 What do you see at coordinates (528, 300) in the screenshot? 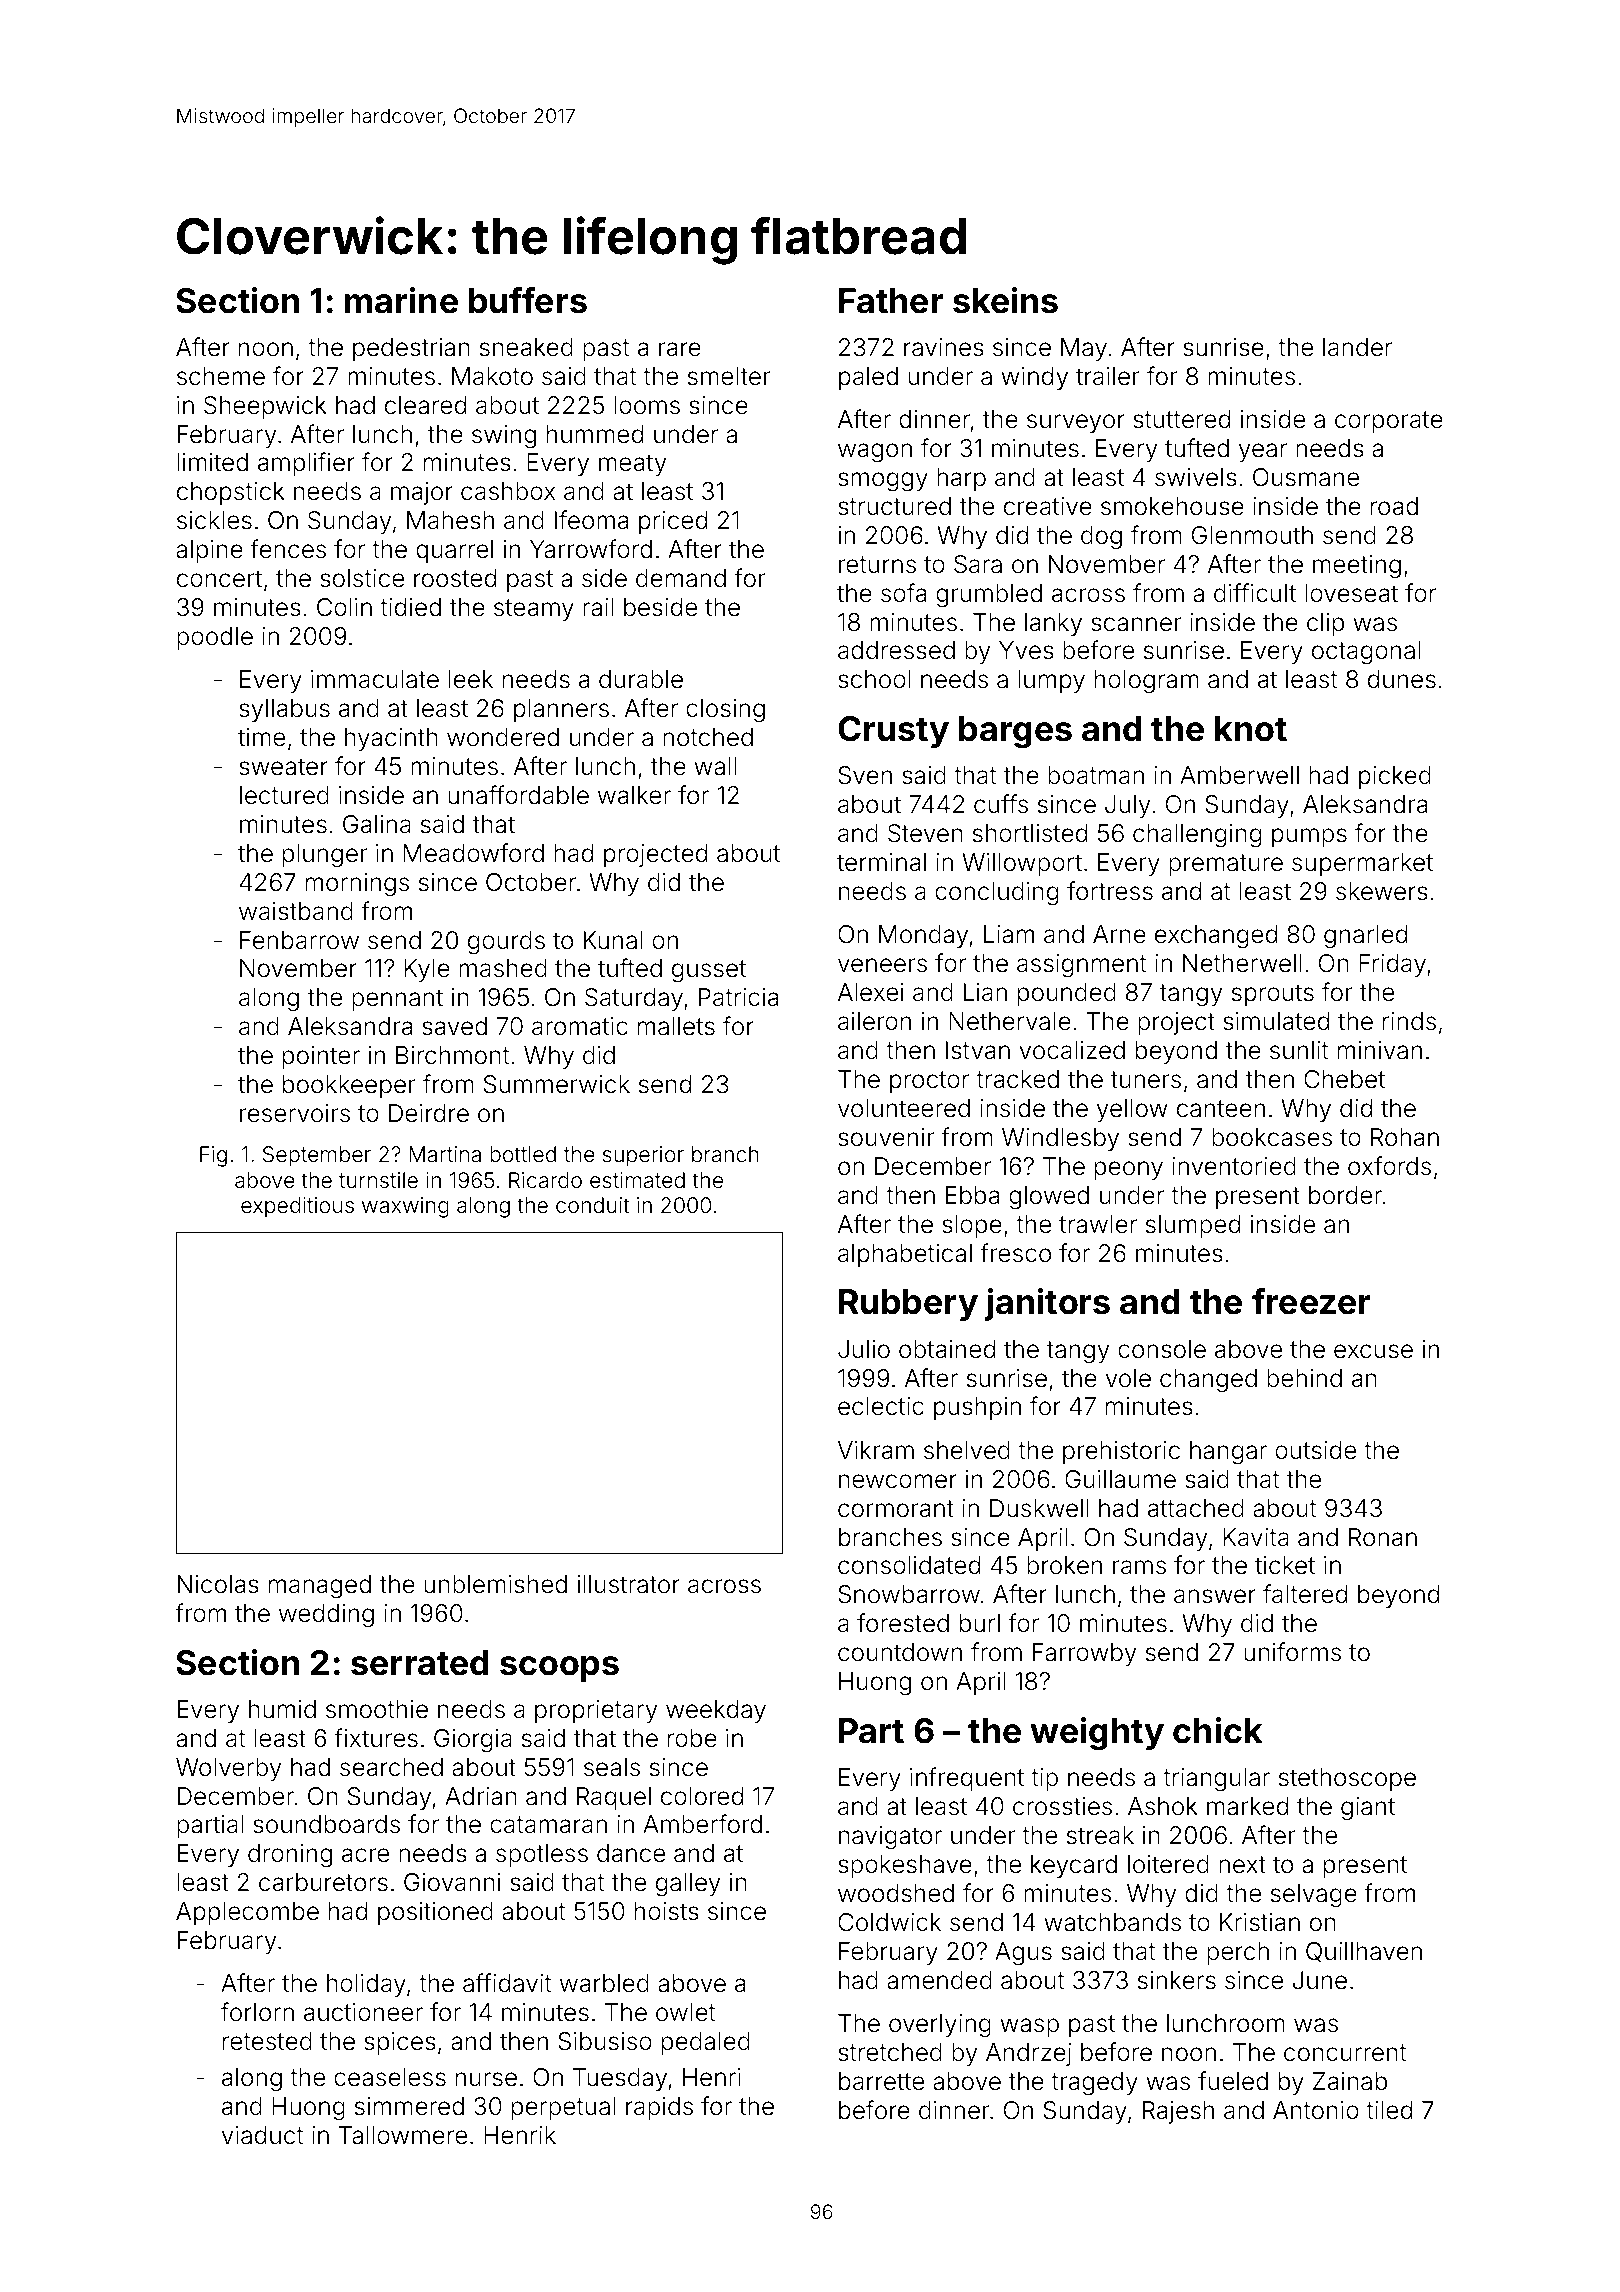
I see `buffers` at bounding box center [528, 300].
